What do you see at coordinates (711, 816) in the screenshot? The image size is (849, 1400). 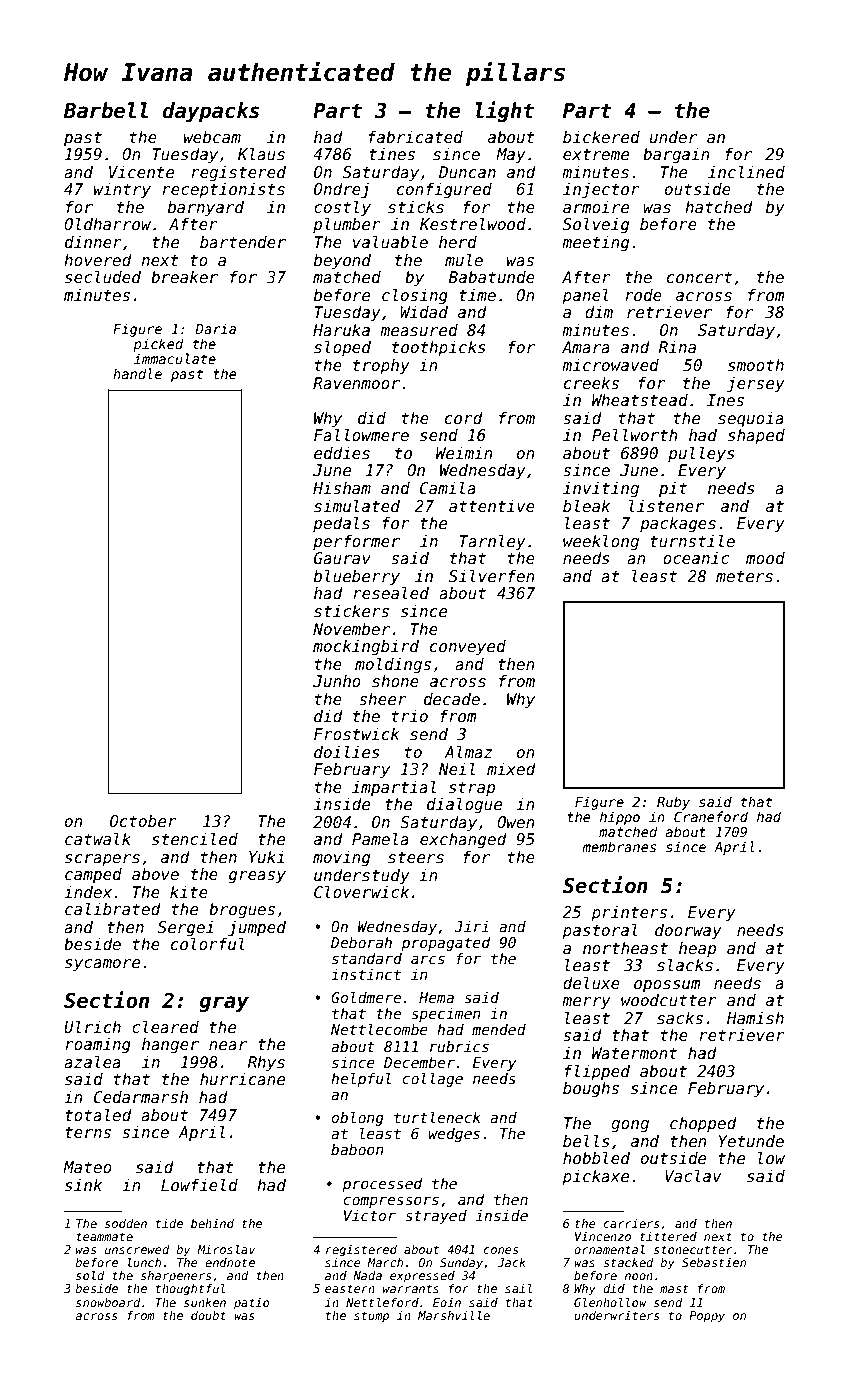 I see `Craneford` at bounding box center [711, 816].
